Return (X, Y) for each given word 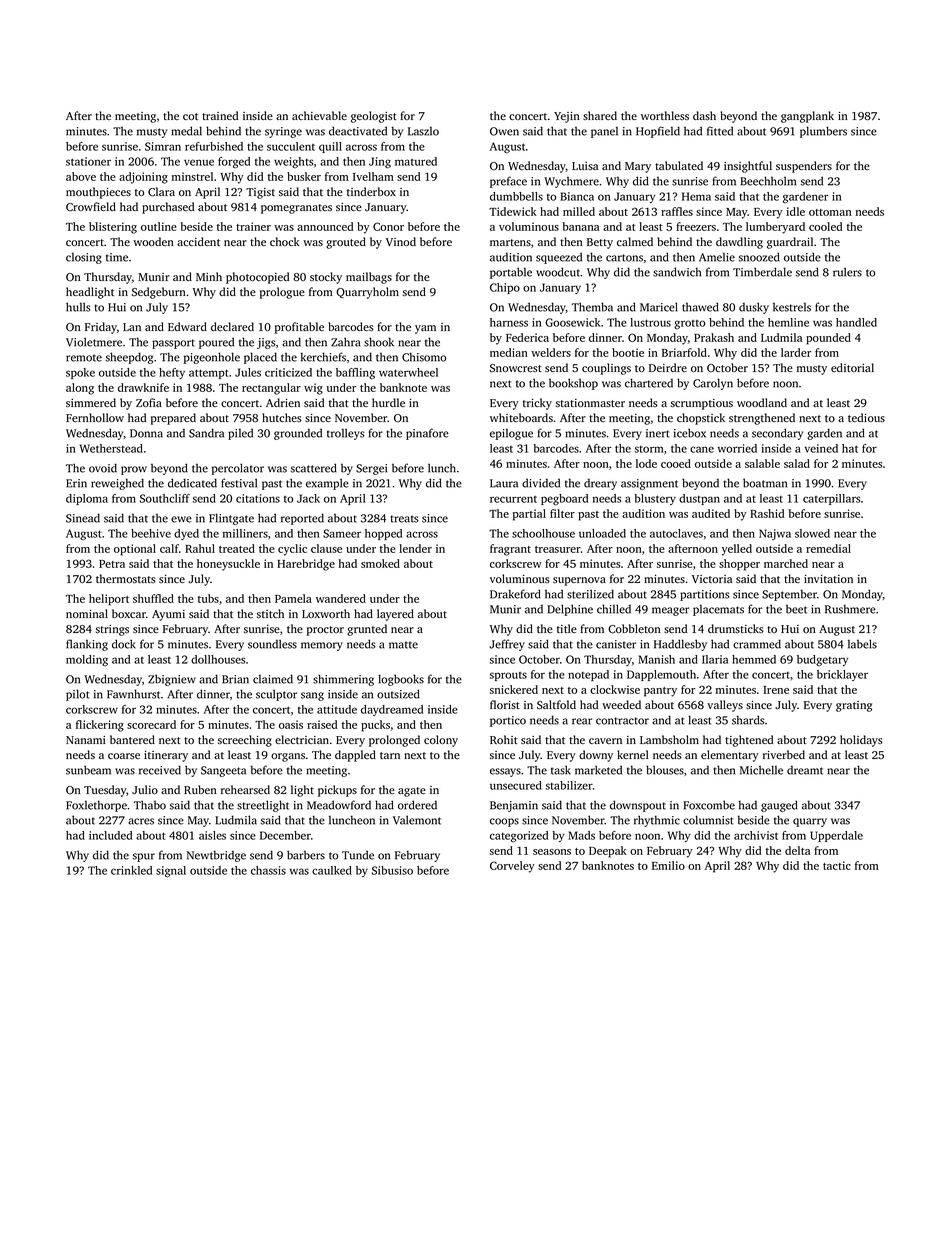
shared (600, 115)
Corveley (512, 867)
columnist (708, 820)
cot (190, 116)
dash (704, 115)
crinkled (131, 870)
